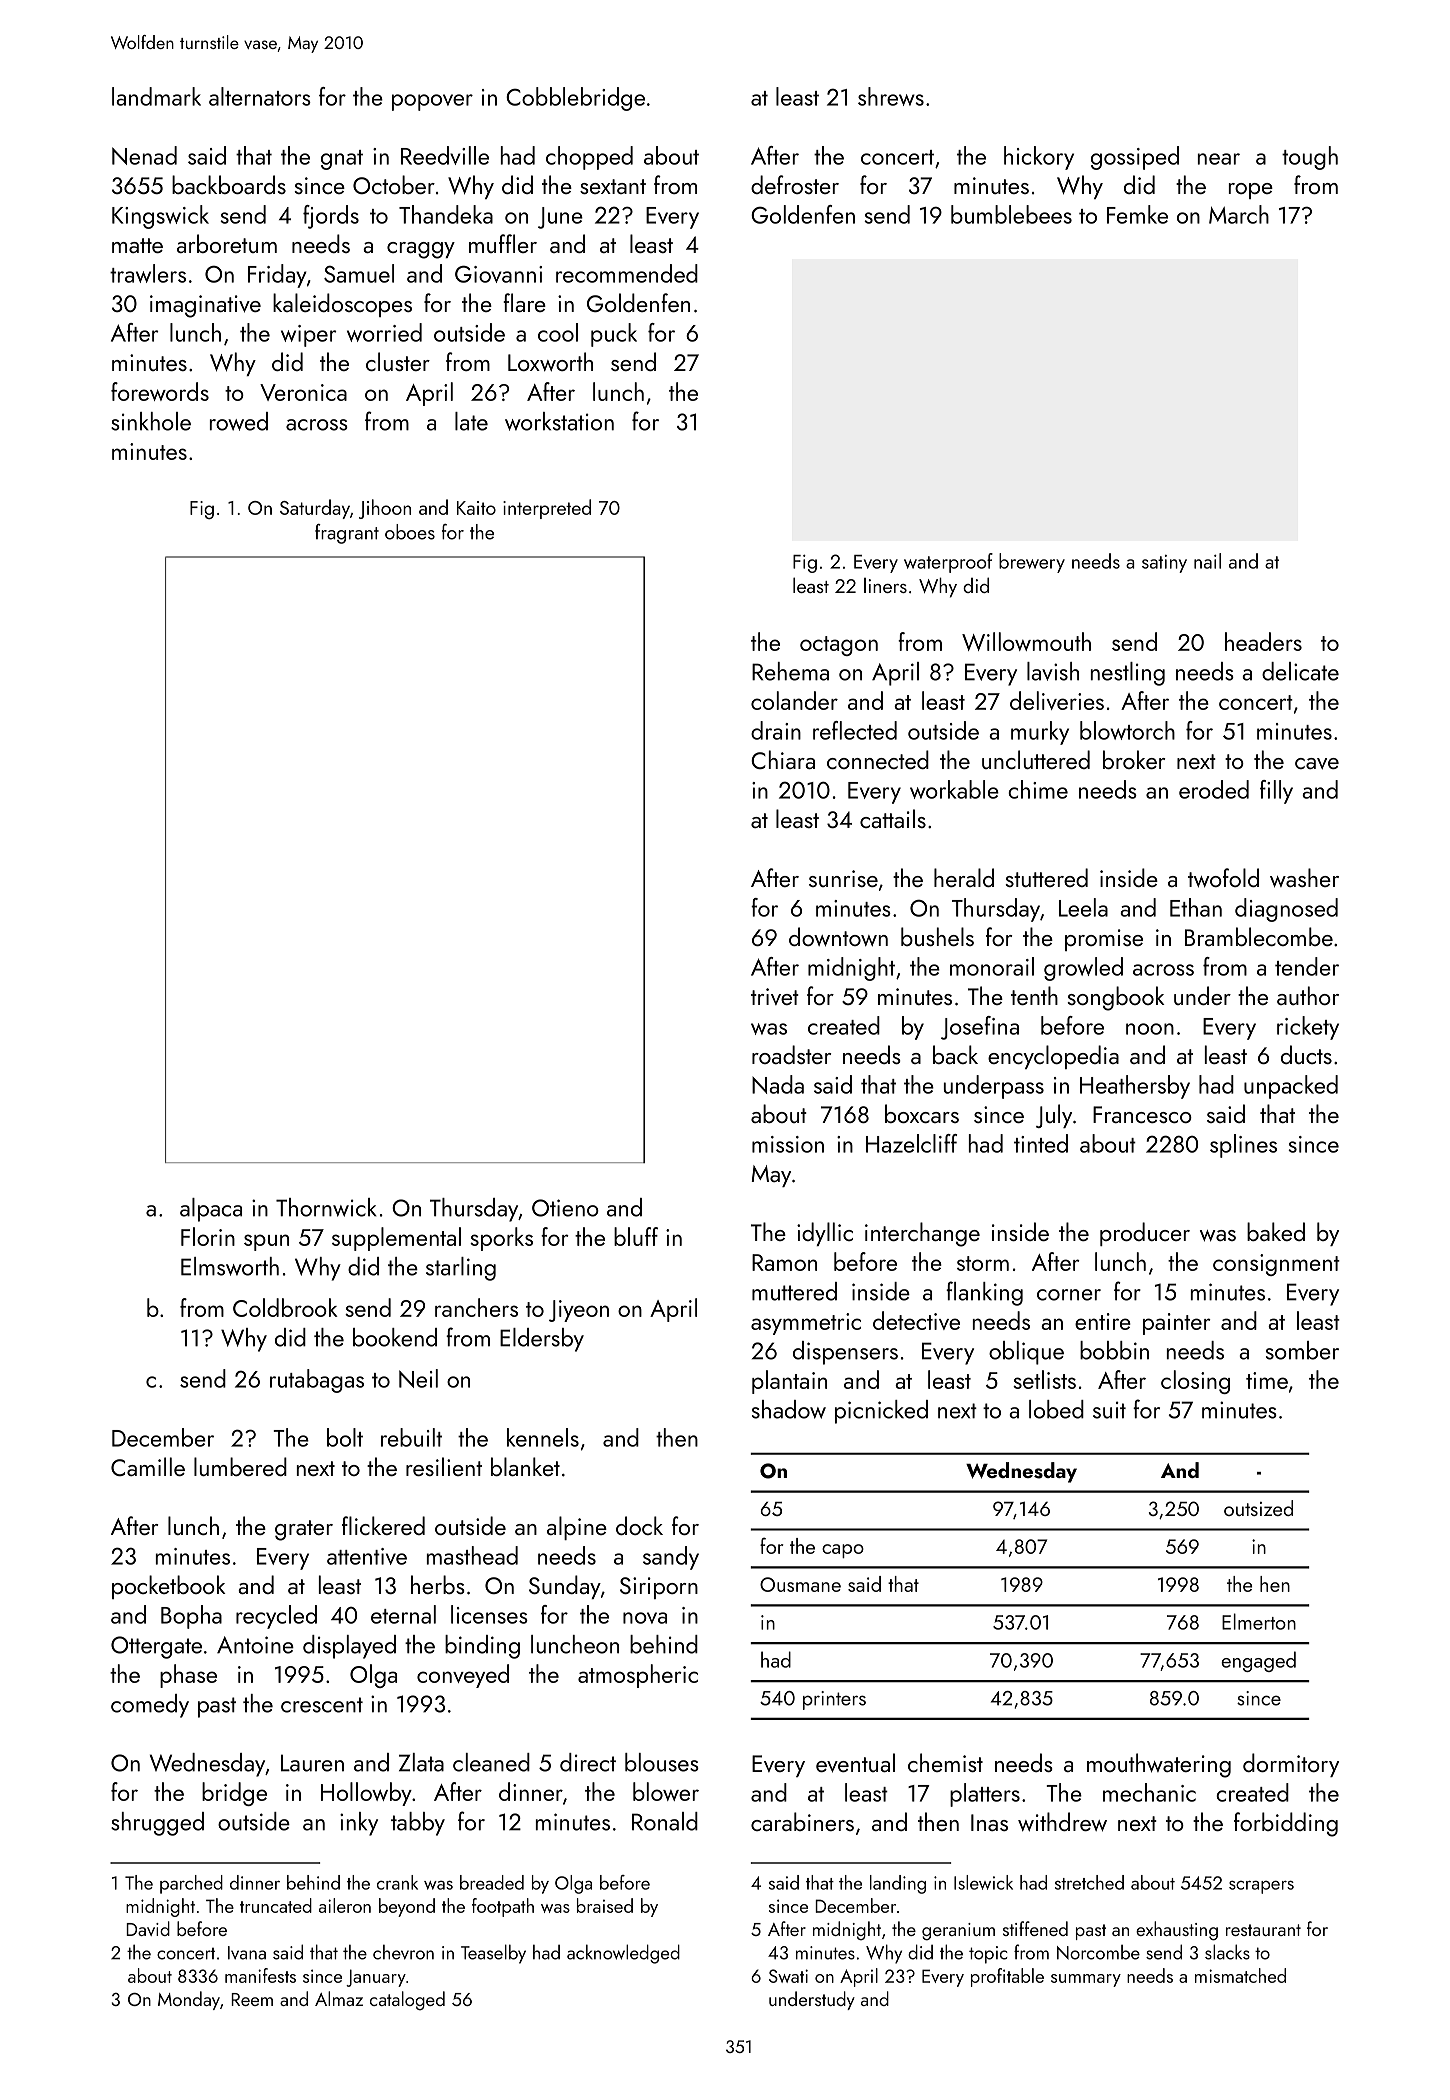 The width and height of the screenshot is (1450, 2100). Describe the element at coordinates (403, 1614) in the screenshot. I see `eternal` at that location.
